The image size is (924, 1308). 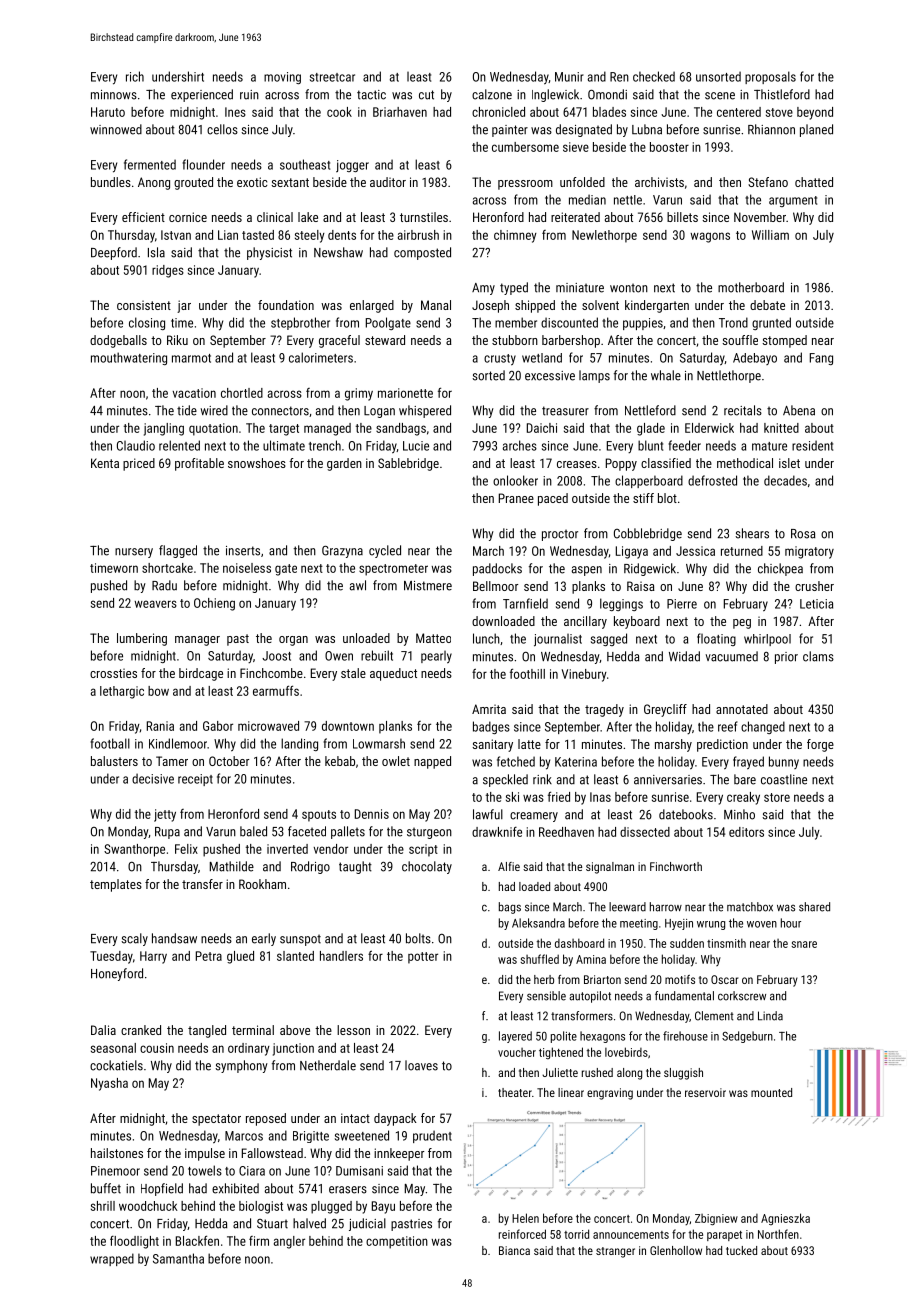 I want to click on templates, so click(x=116, y=885).
